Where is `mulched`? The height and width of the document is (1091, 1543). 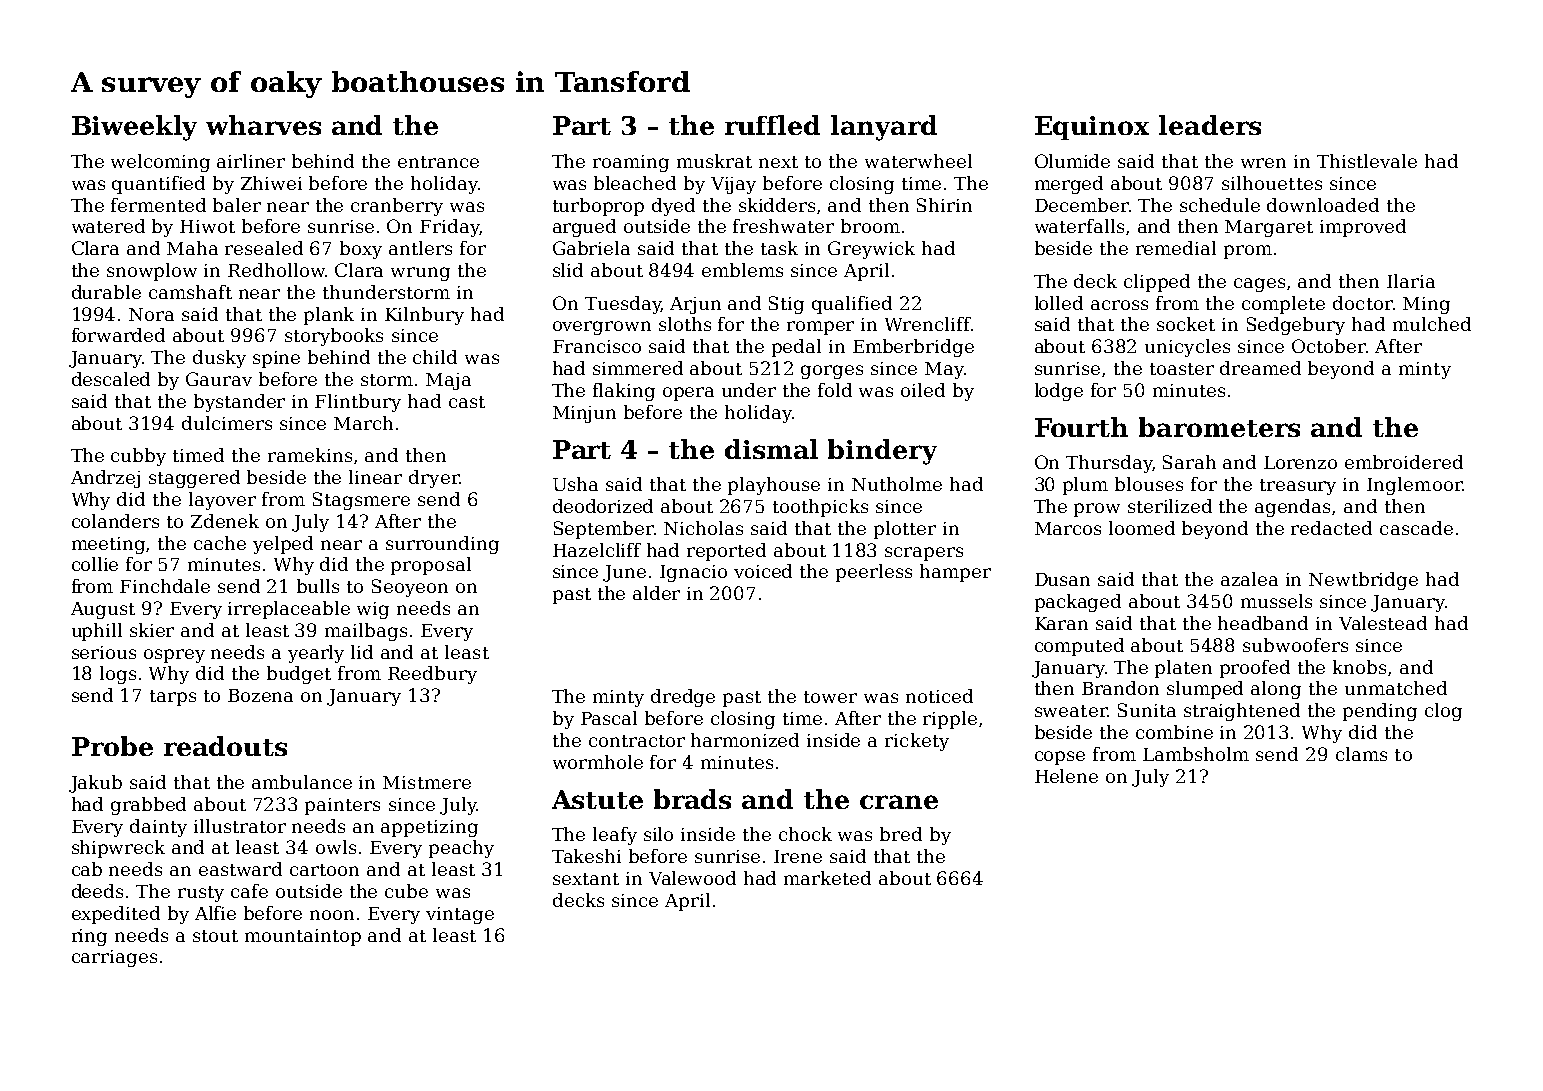 mulched is located at coordinates (1432, 324).
